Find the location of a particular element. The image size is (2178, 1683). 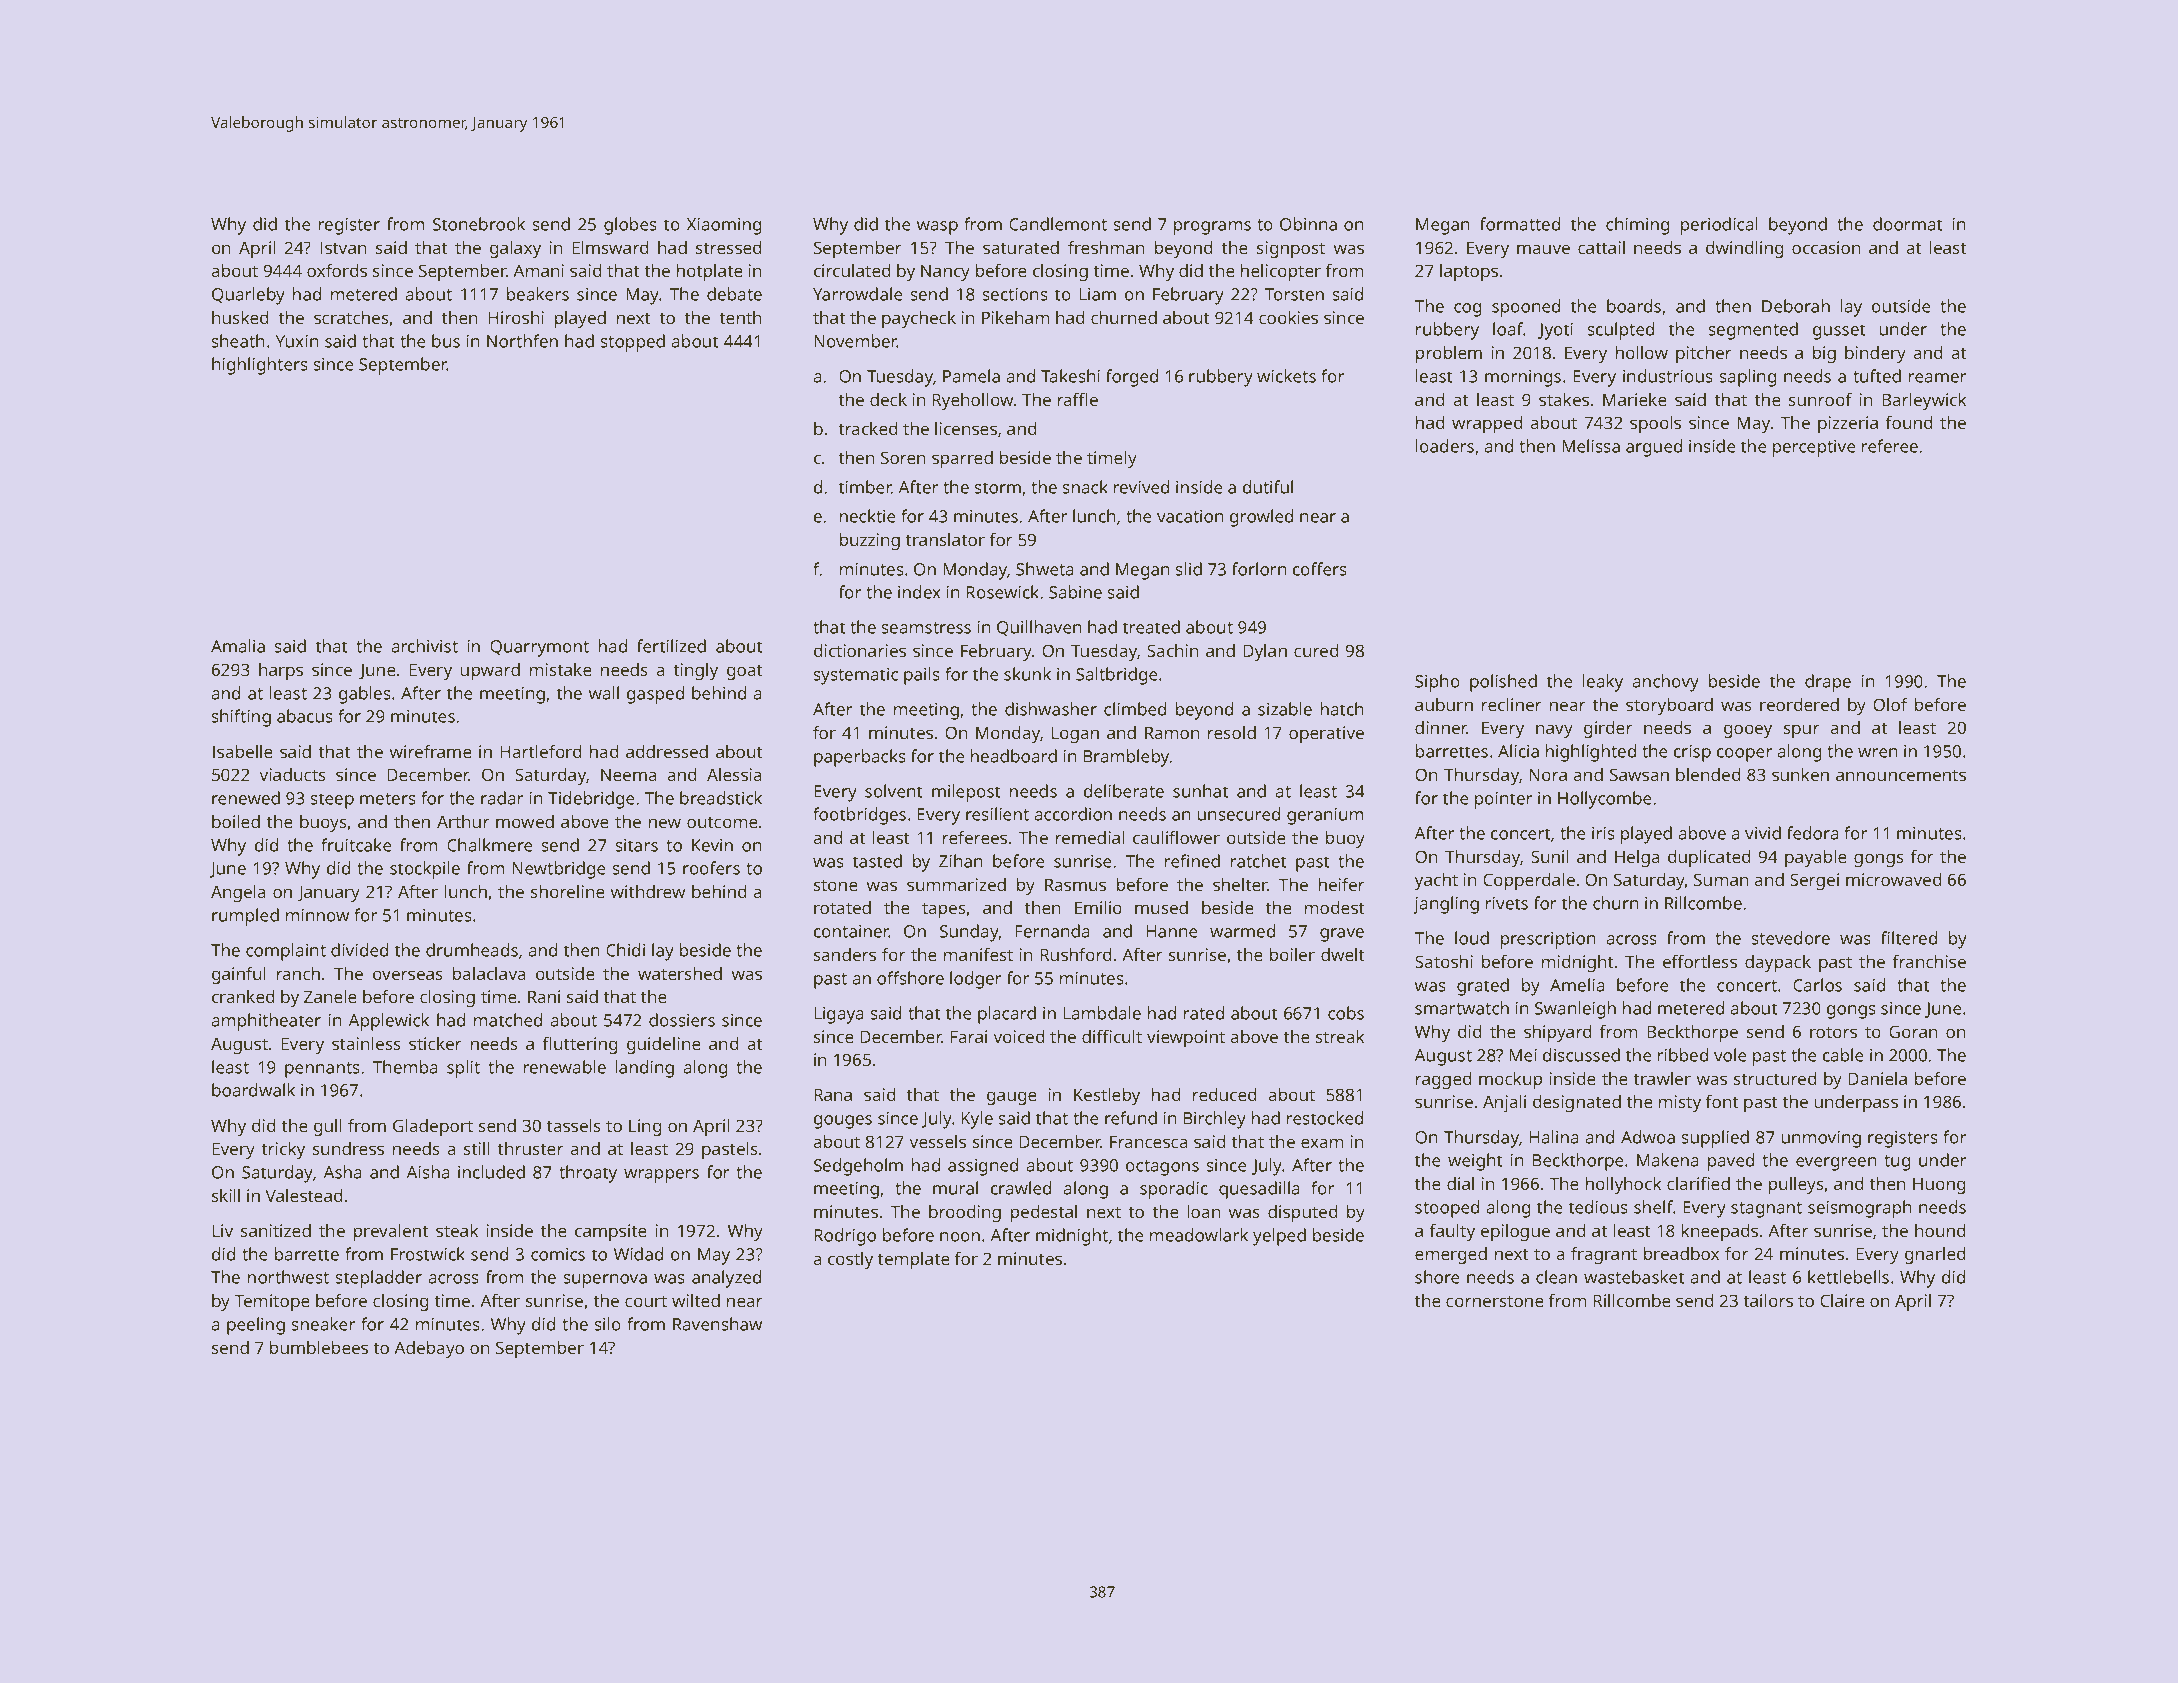

boiled is located at coordinates (236, 821).
